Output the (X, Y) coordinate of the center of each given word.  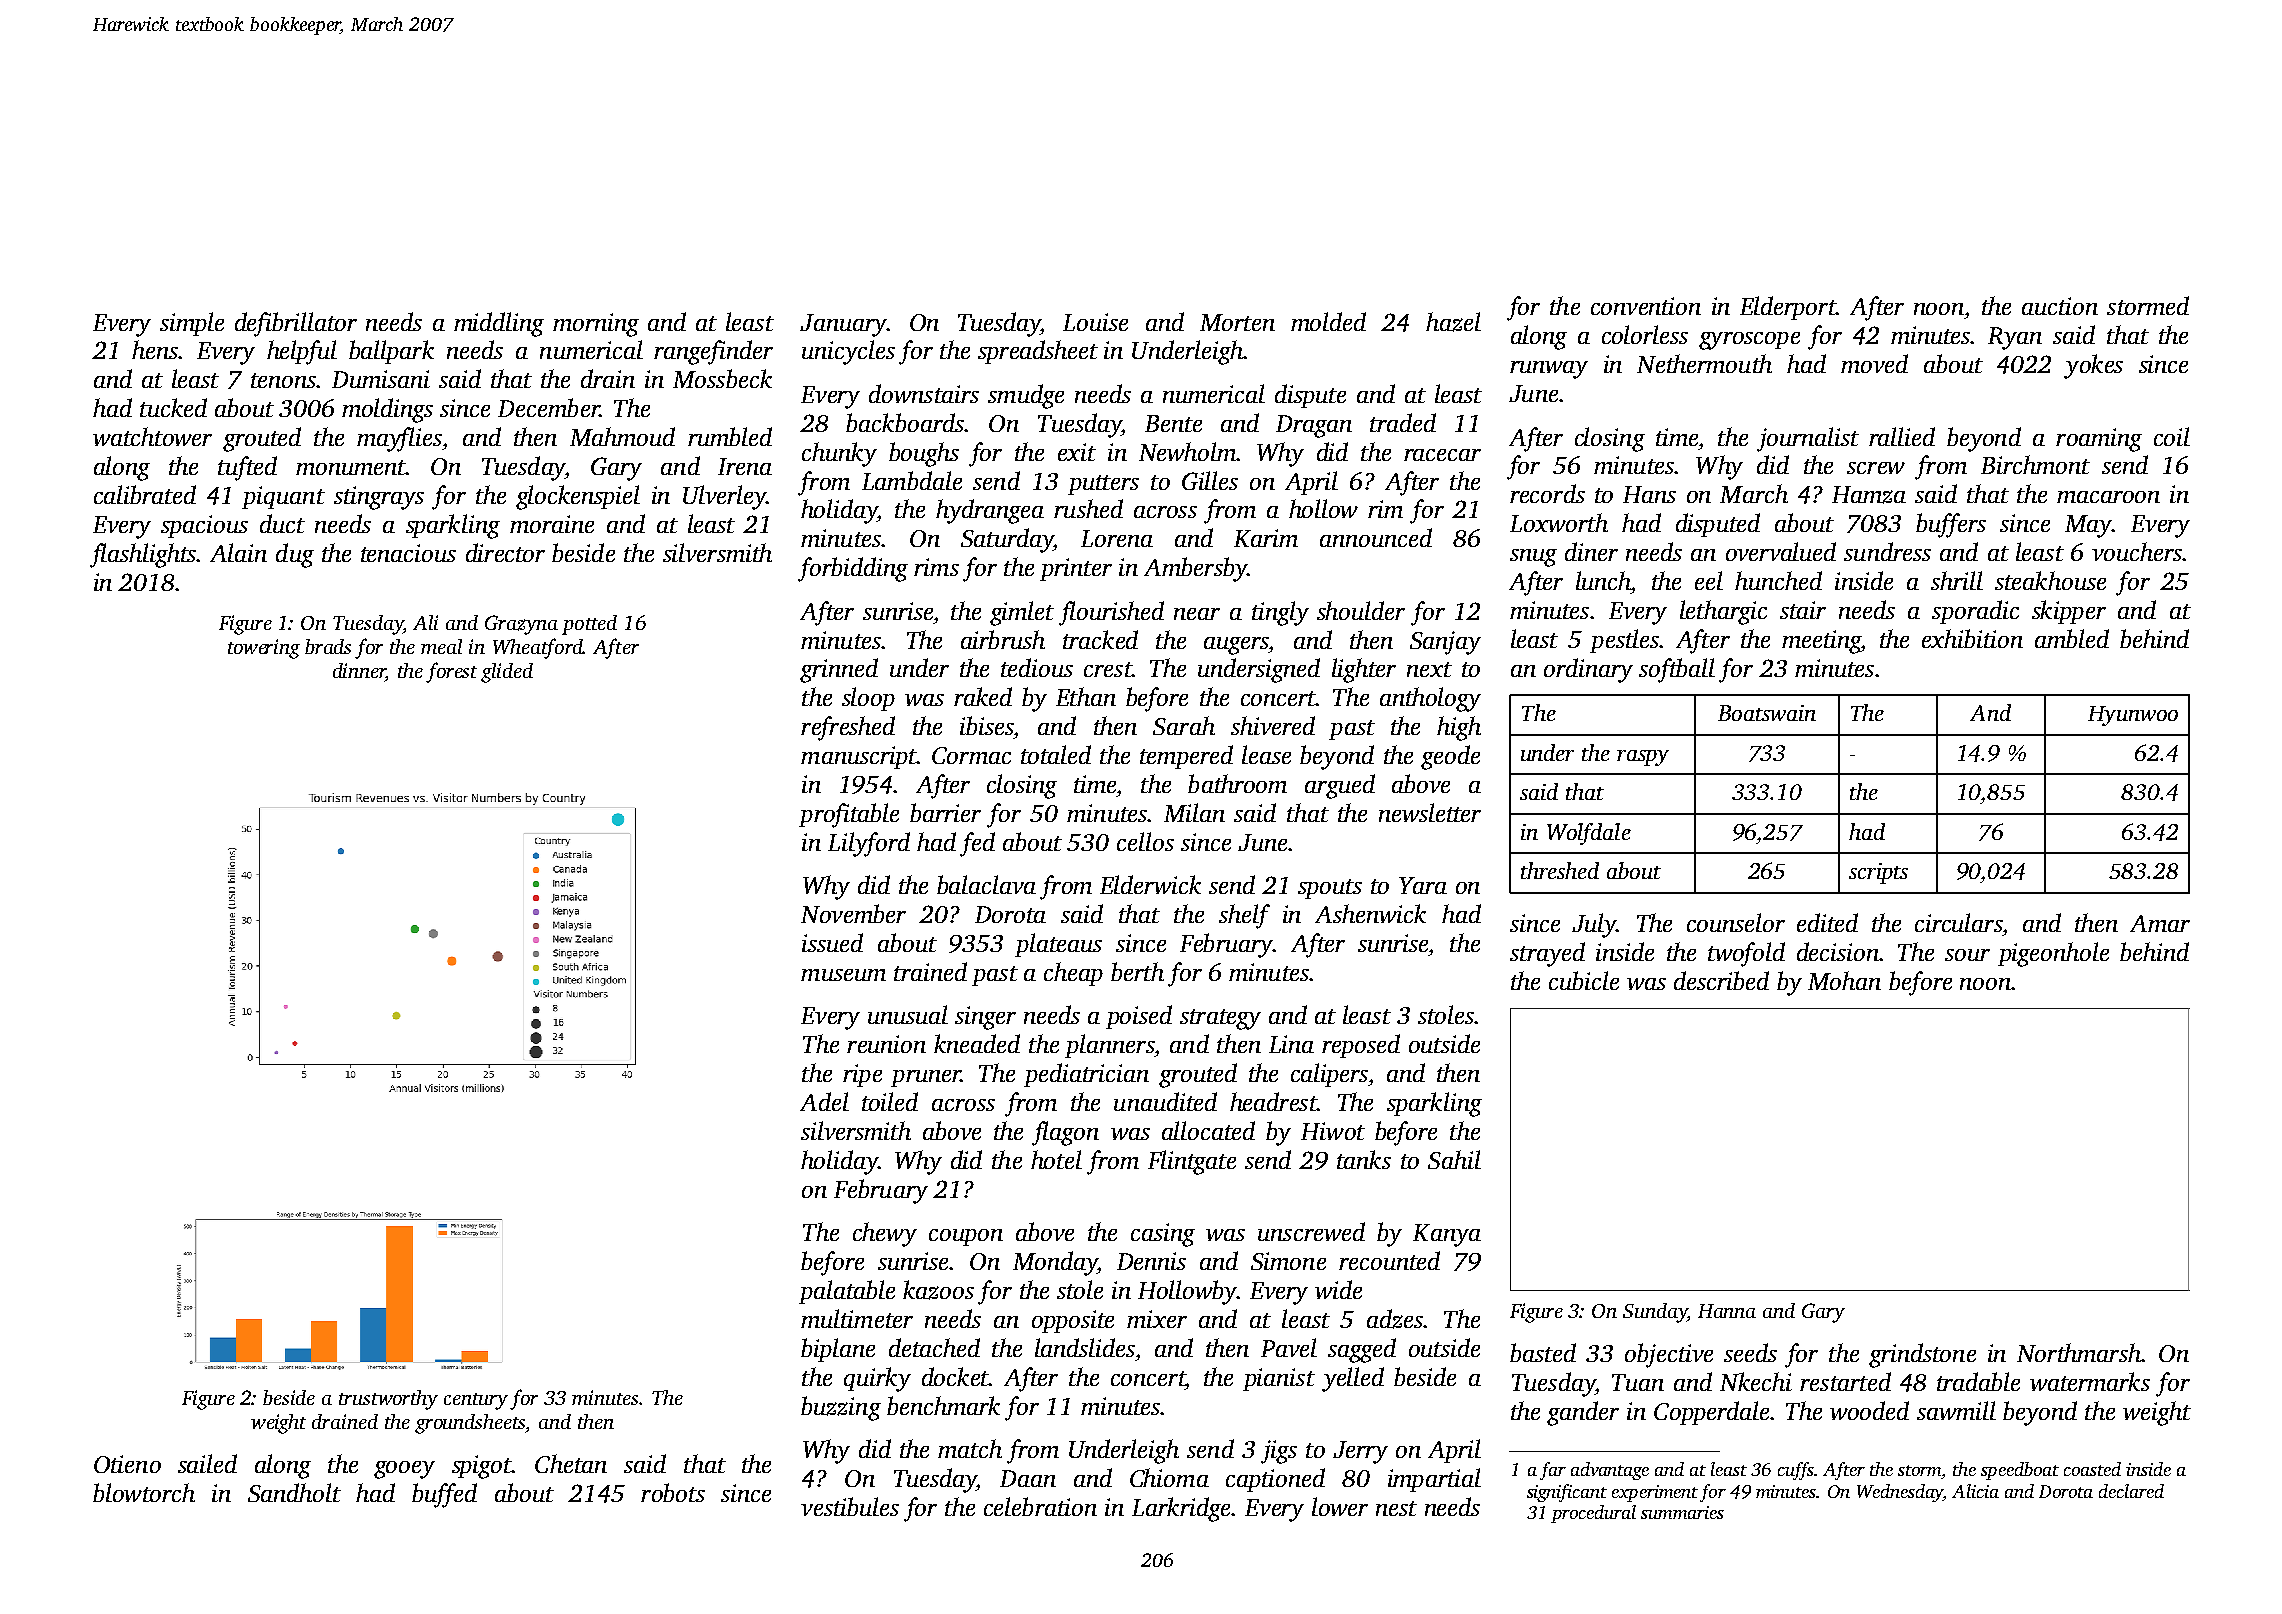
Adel (824, 1101)
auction (2060, 306)
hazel (1453, 322)
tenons (283, 380)
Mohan (1844, 980)
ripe (862, 1075)
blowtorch (144, 1492)
